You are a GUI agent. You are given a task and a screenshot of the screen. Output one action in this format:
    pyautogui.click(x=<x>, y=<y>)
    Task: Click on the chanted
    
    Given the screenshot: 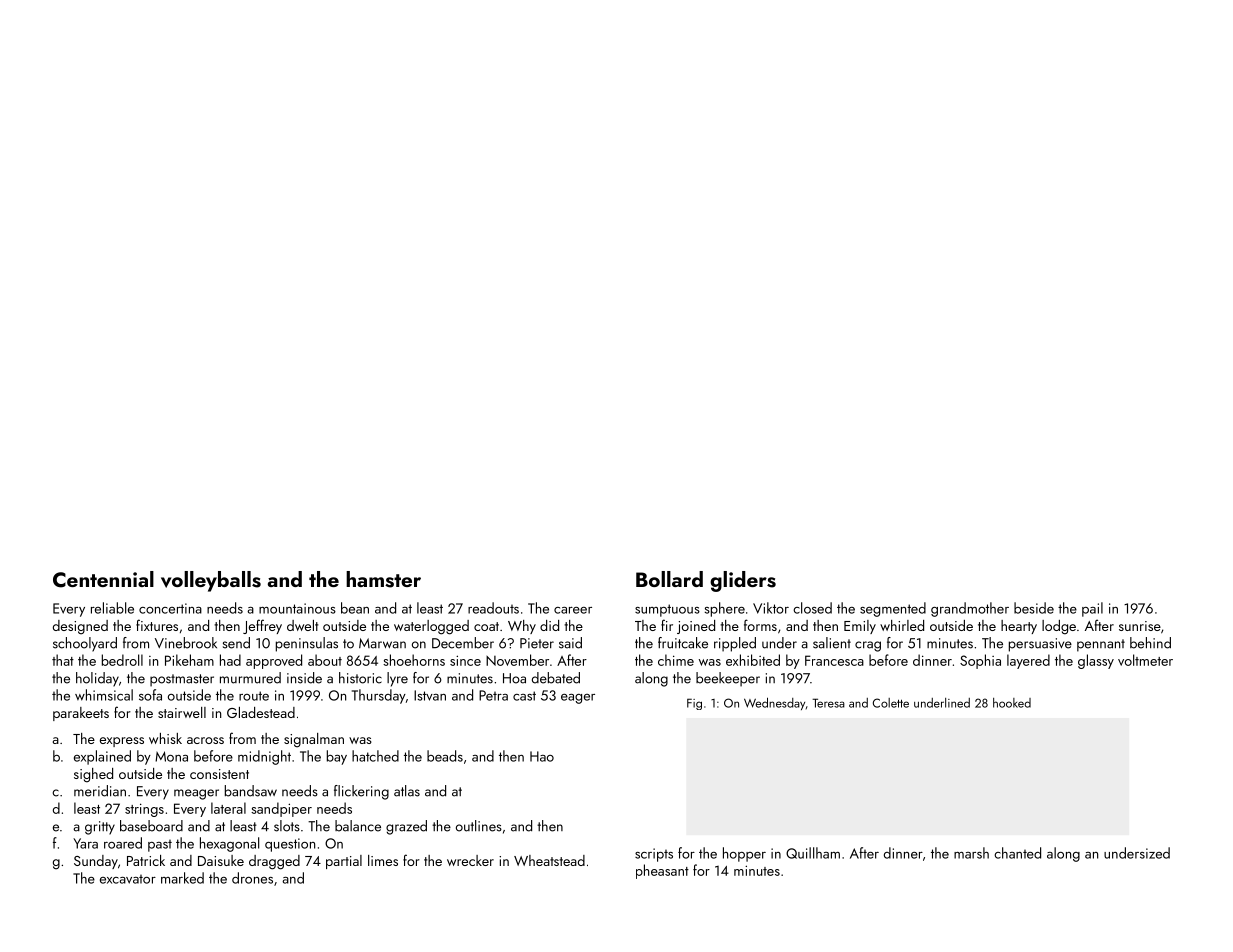 What is the action you would take?
    pyautogui.click(x=1017, y=853)
